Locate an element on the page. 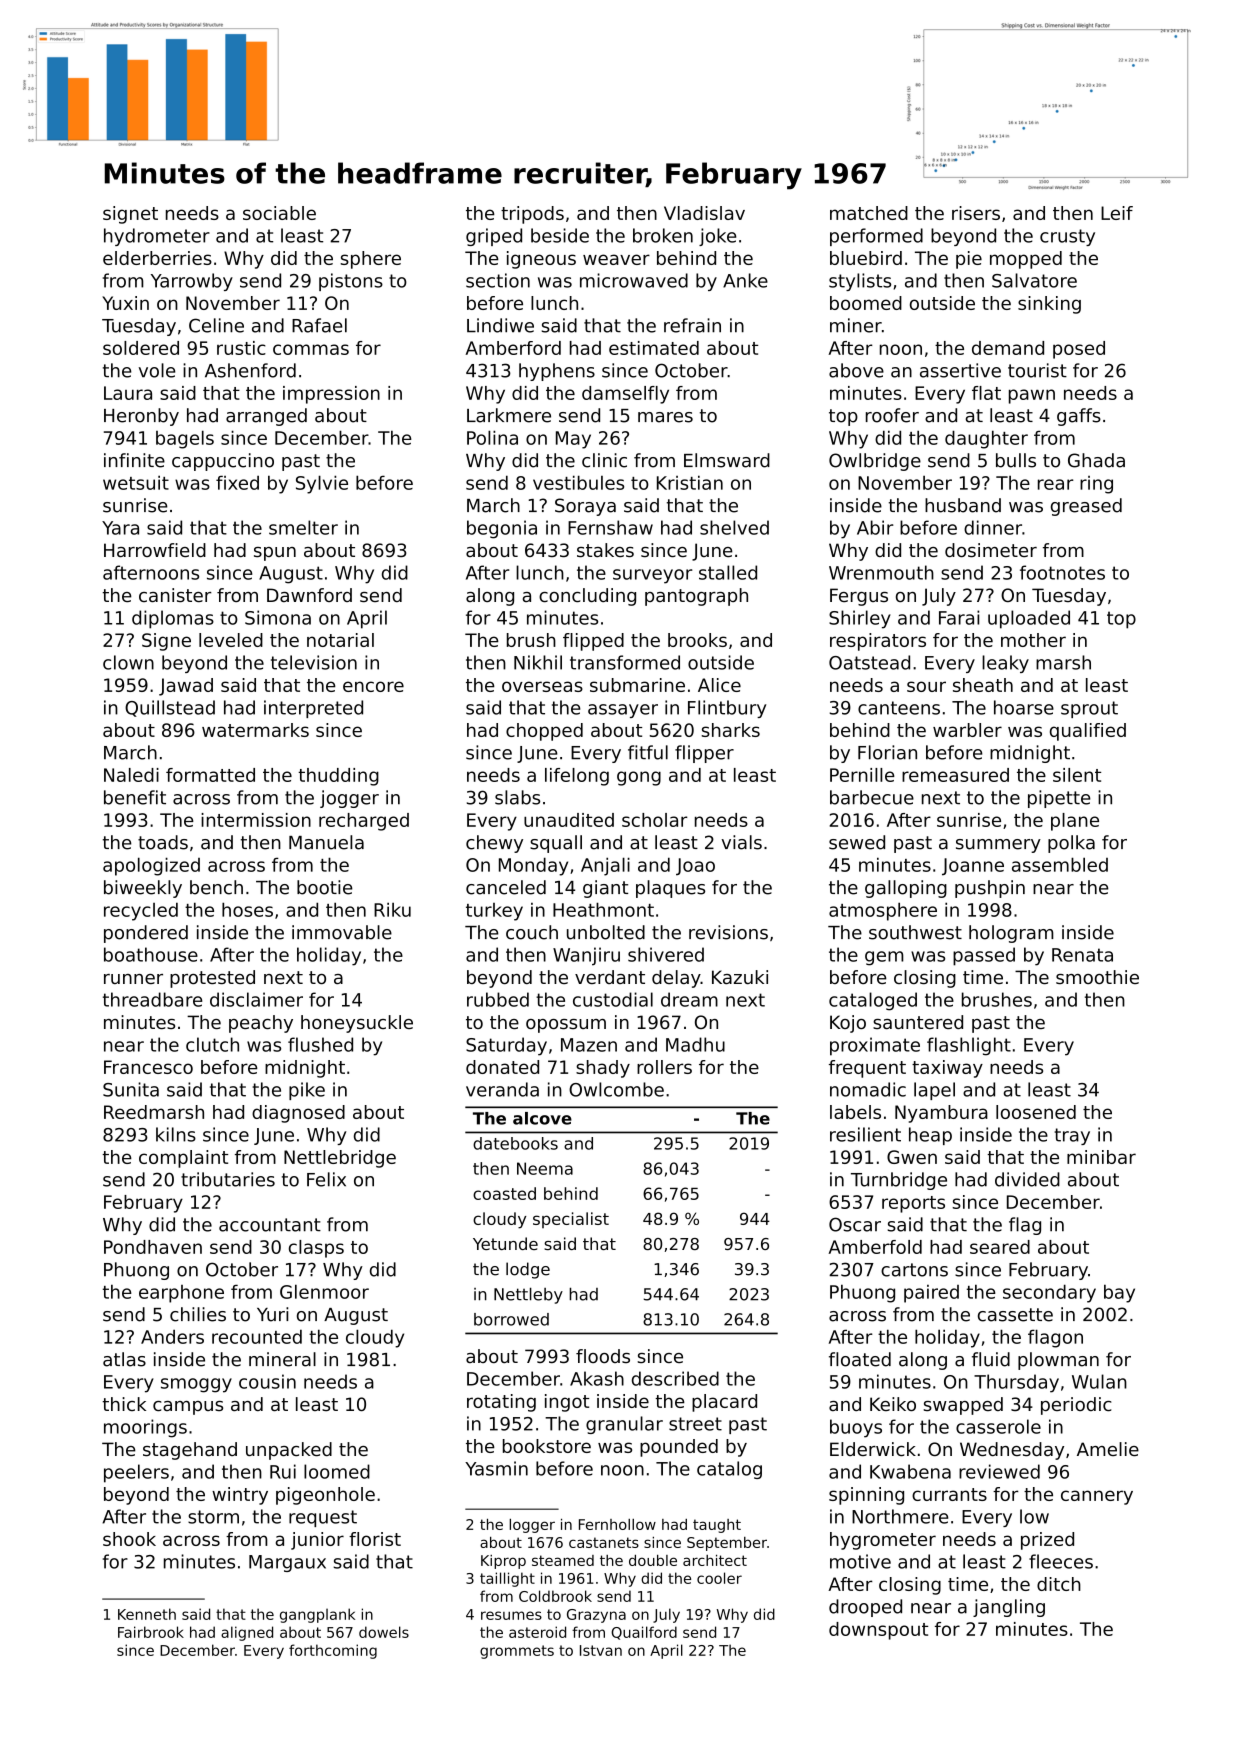  Polina is located at coordinates (492, 437).
